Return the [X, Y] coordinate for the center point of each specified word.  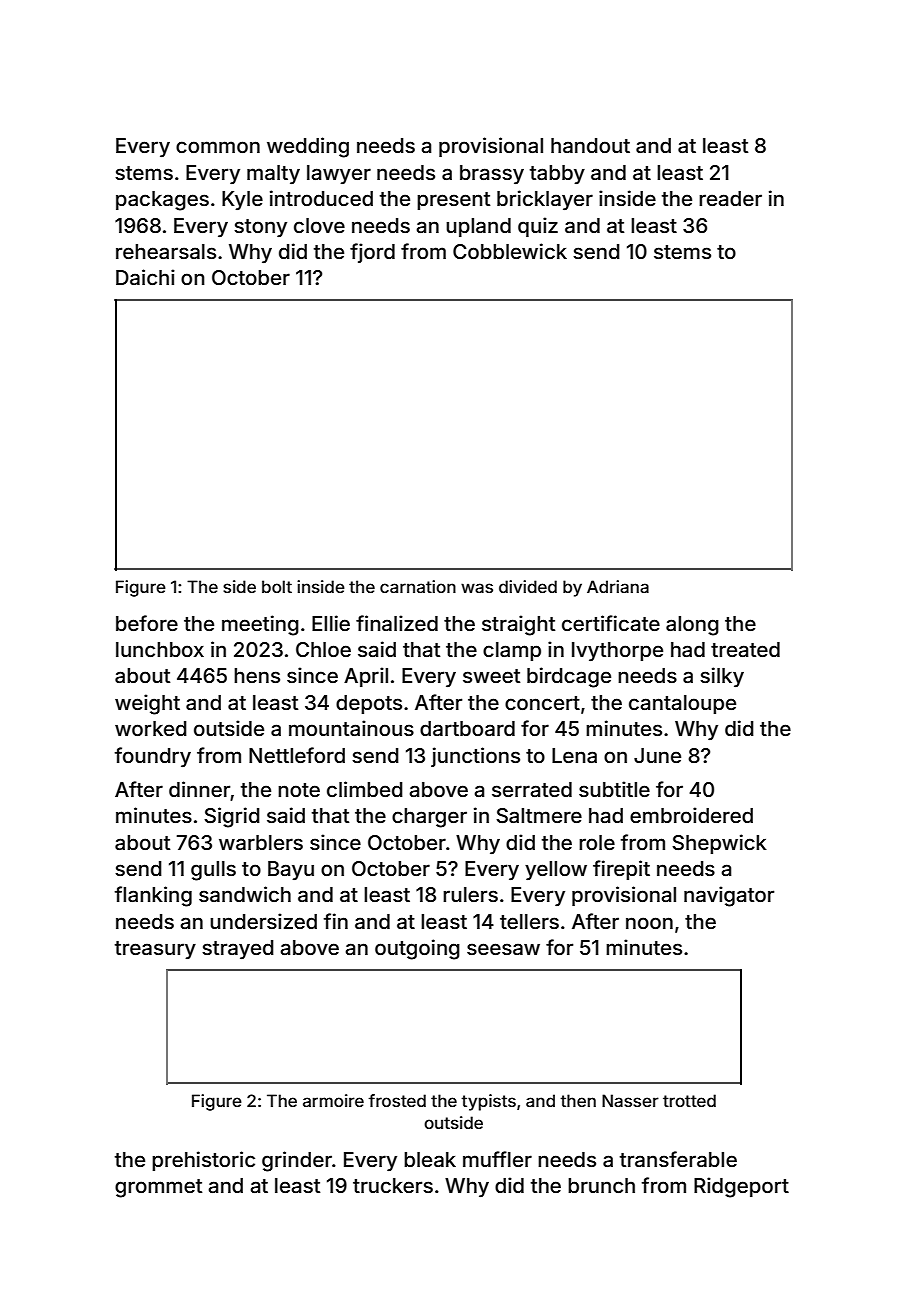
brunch [601, 1185]
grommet [158, 1188]
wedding [308, 147]
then [578, 1100]
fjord [372, 253]
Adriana [618, 586]
